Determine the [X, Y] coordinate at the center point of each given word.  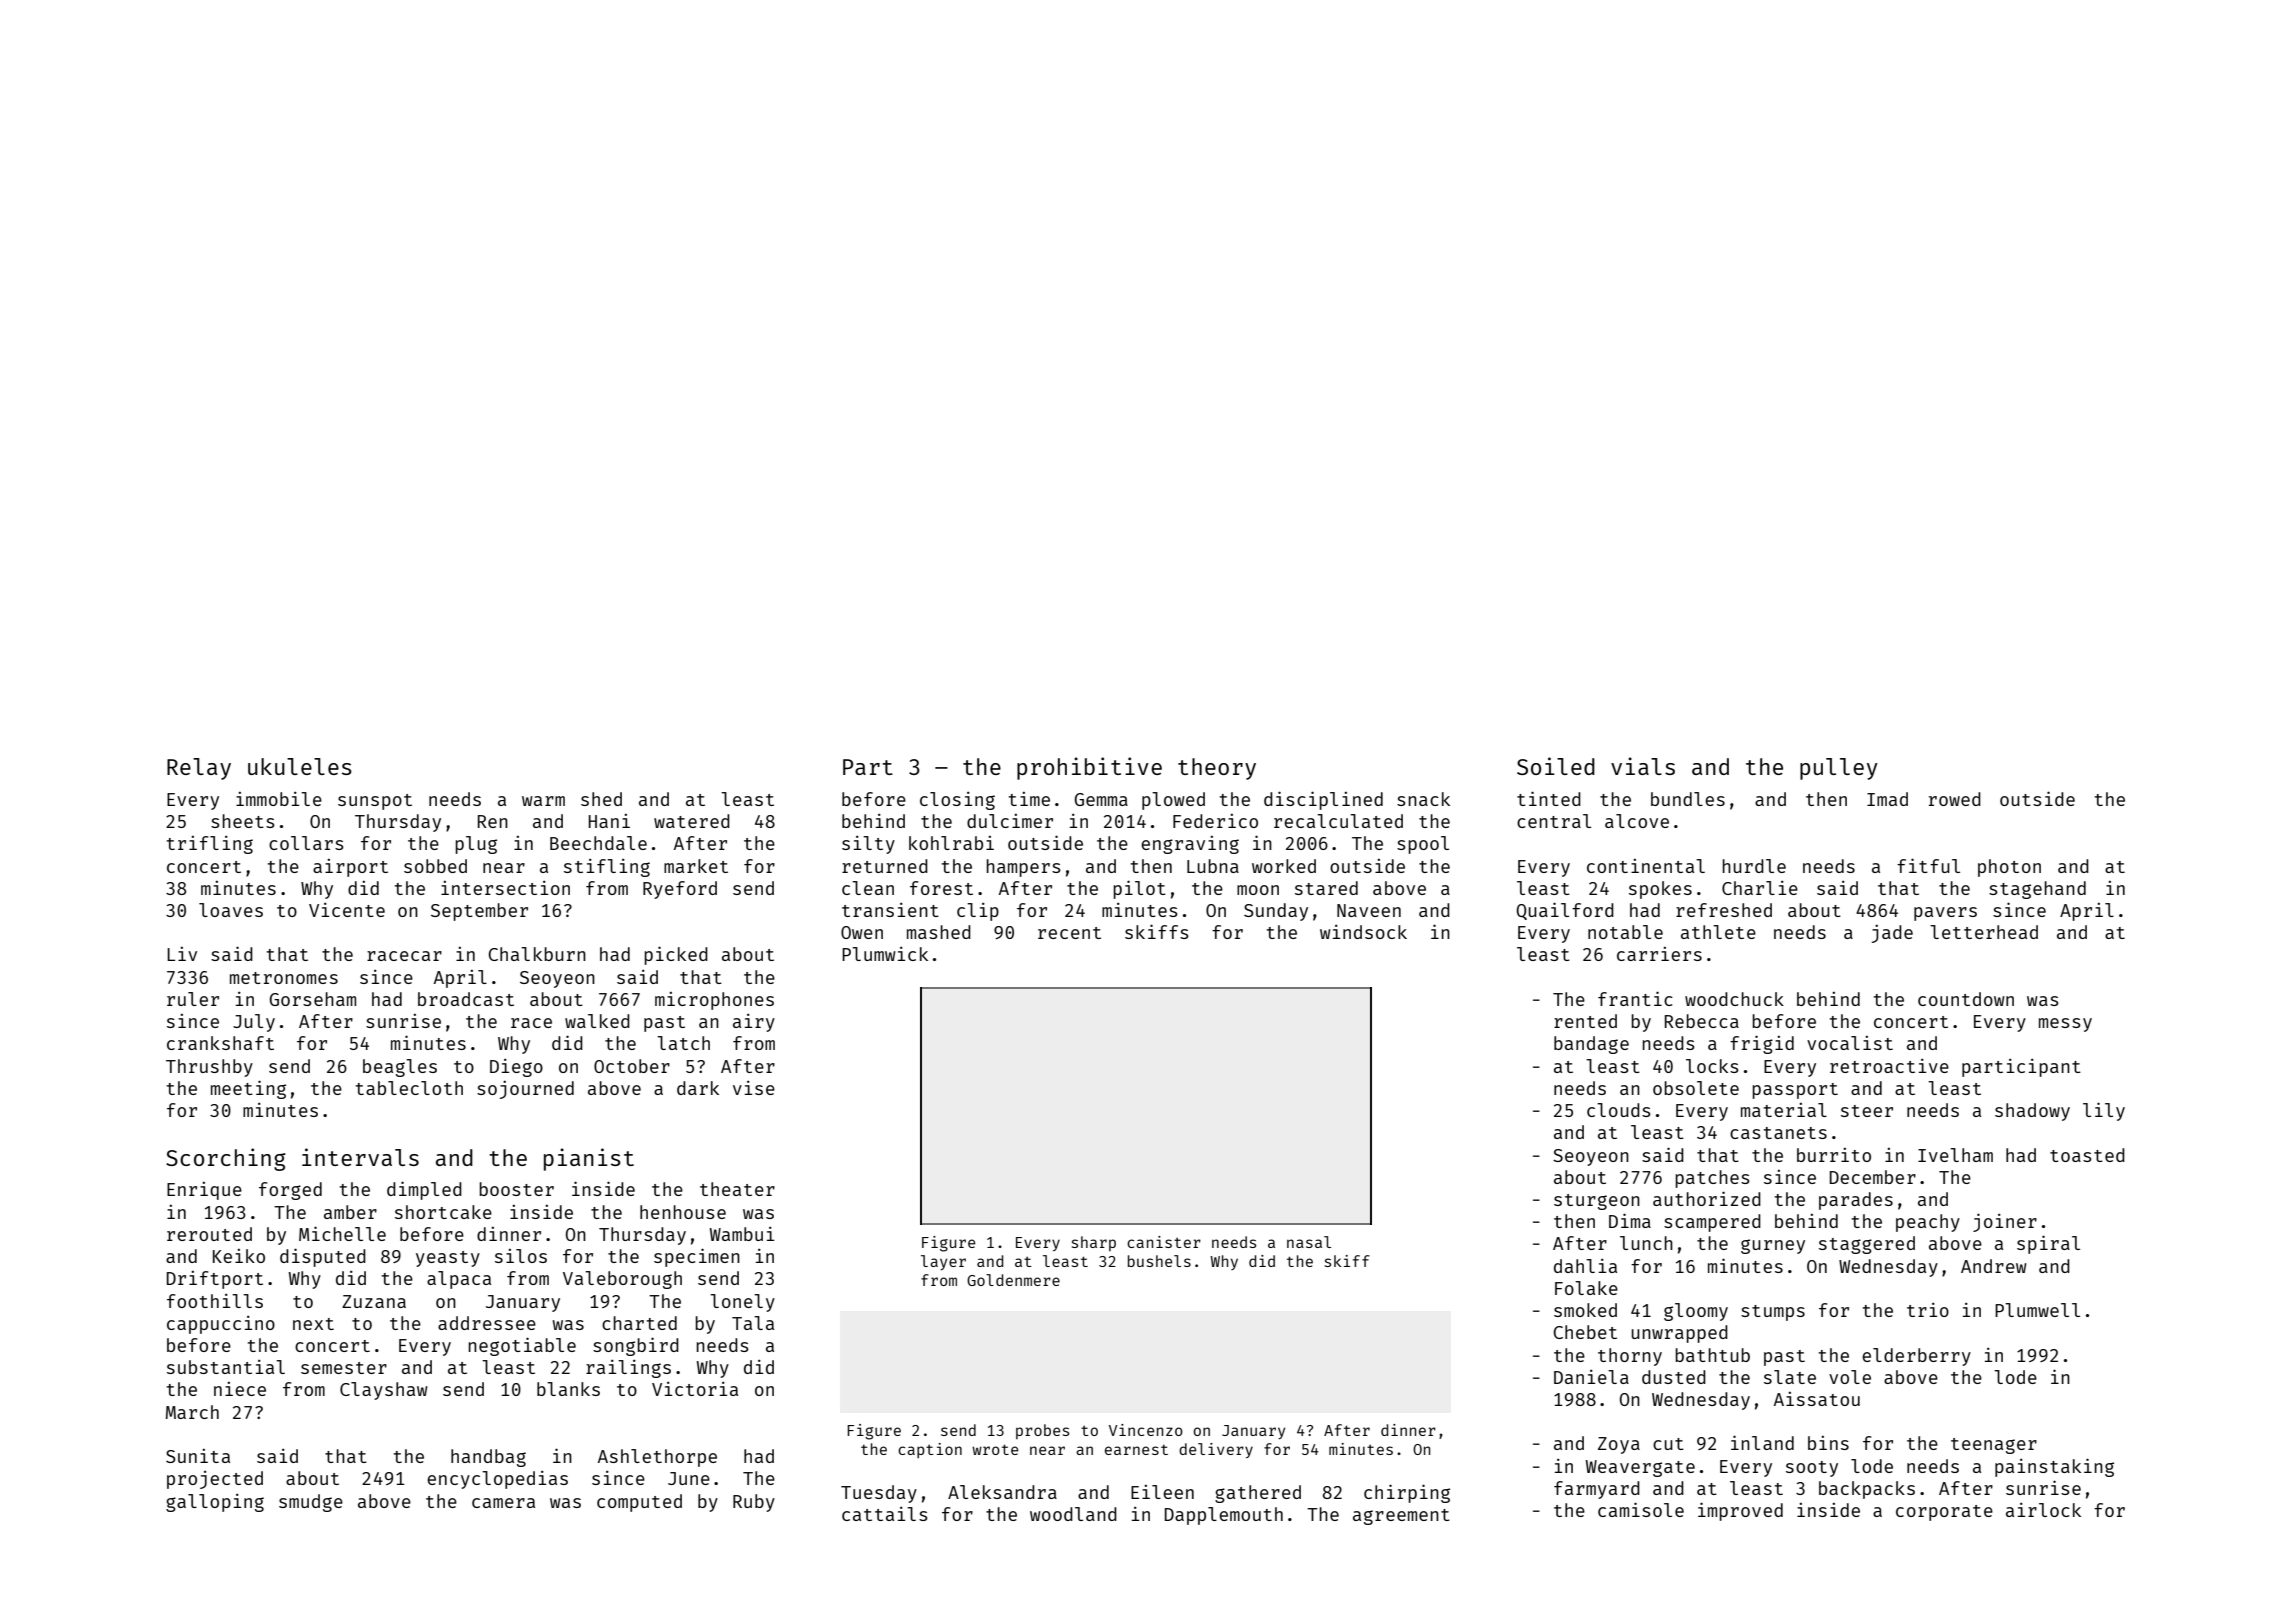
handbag [488, 1458]
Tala [753, 1323]
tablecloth [409, 1088]
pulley [1839, 769]
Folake [1586, 1288]
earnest [1136, 1450]
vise [754, 1087]
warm [543, 801]
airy [754, 1022]
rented [1585, 1021]
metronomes [284, 978]
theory [1217, 769]
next [313, 1324]
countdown [1966, 999]
